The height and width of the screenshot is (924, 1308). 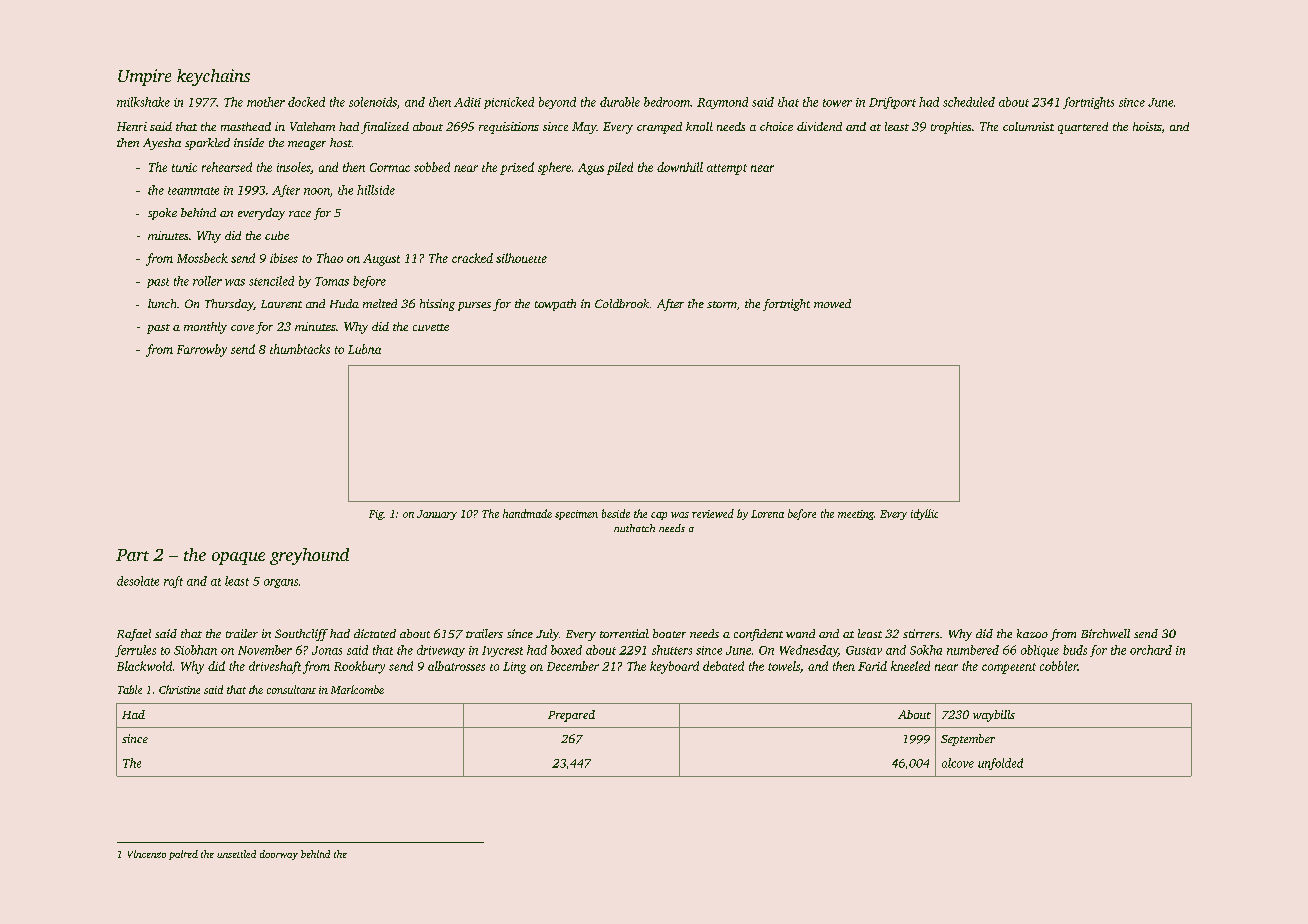 What do you see at coordinates (722, 103) in the screenshot?
I see `Raymond` at bounding box center [722, 103].
